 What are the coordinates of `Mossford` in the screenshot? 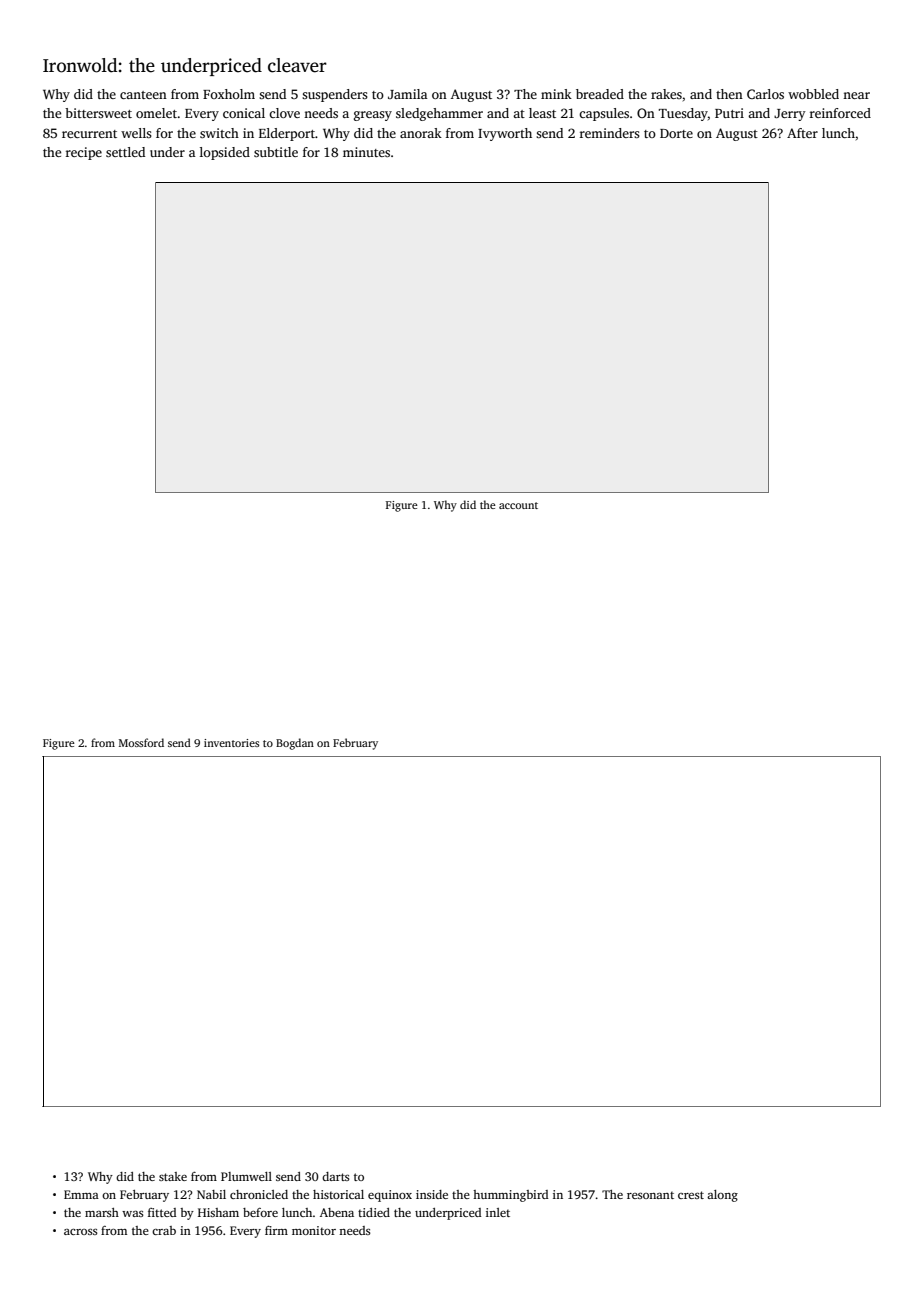 It's located at (141, 742).
